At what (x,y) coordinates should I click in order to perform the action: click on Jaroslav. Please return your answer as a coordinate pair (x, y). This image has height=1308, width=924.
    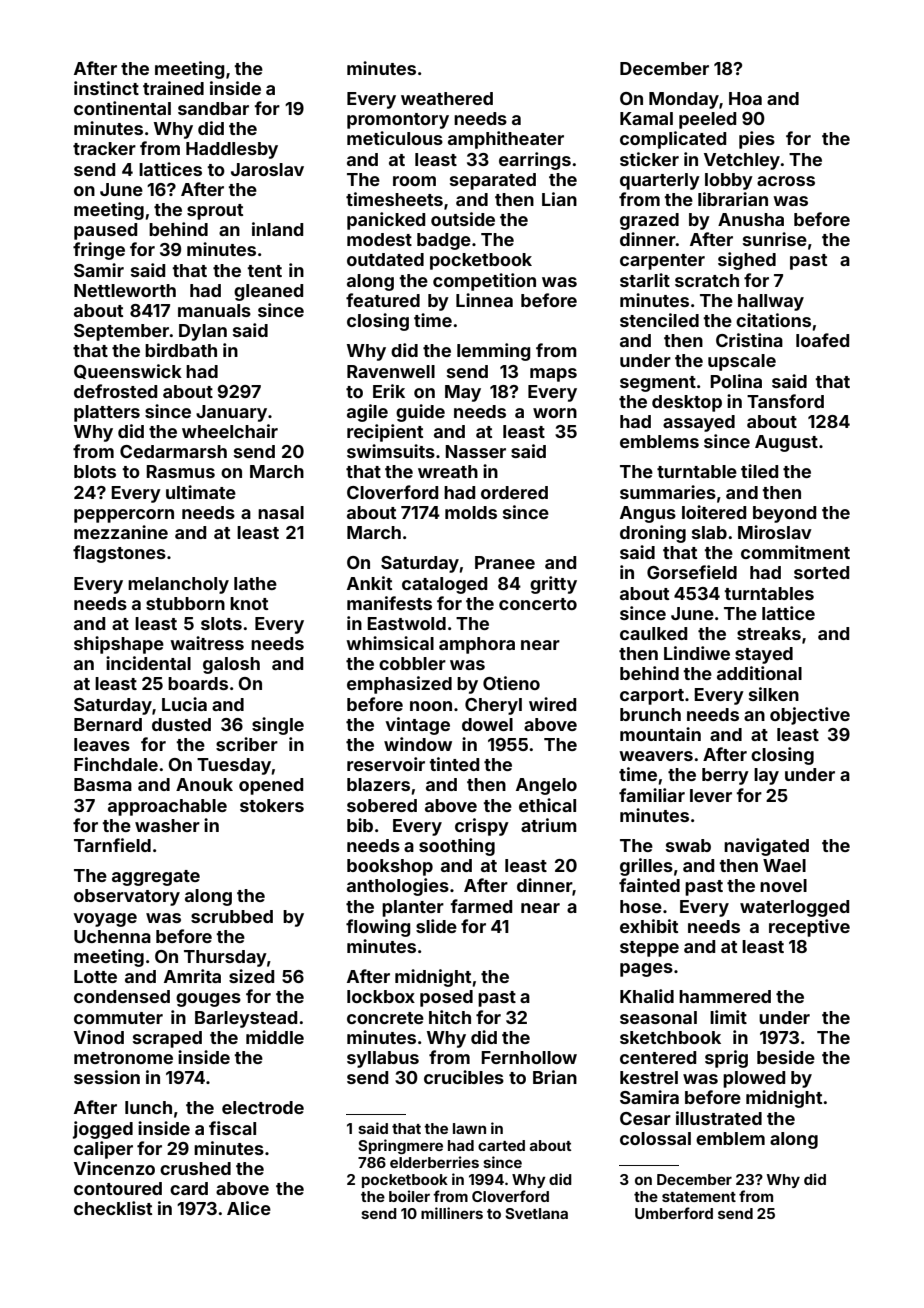
    Looking at the image, I should click on (267, 169).
